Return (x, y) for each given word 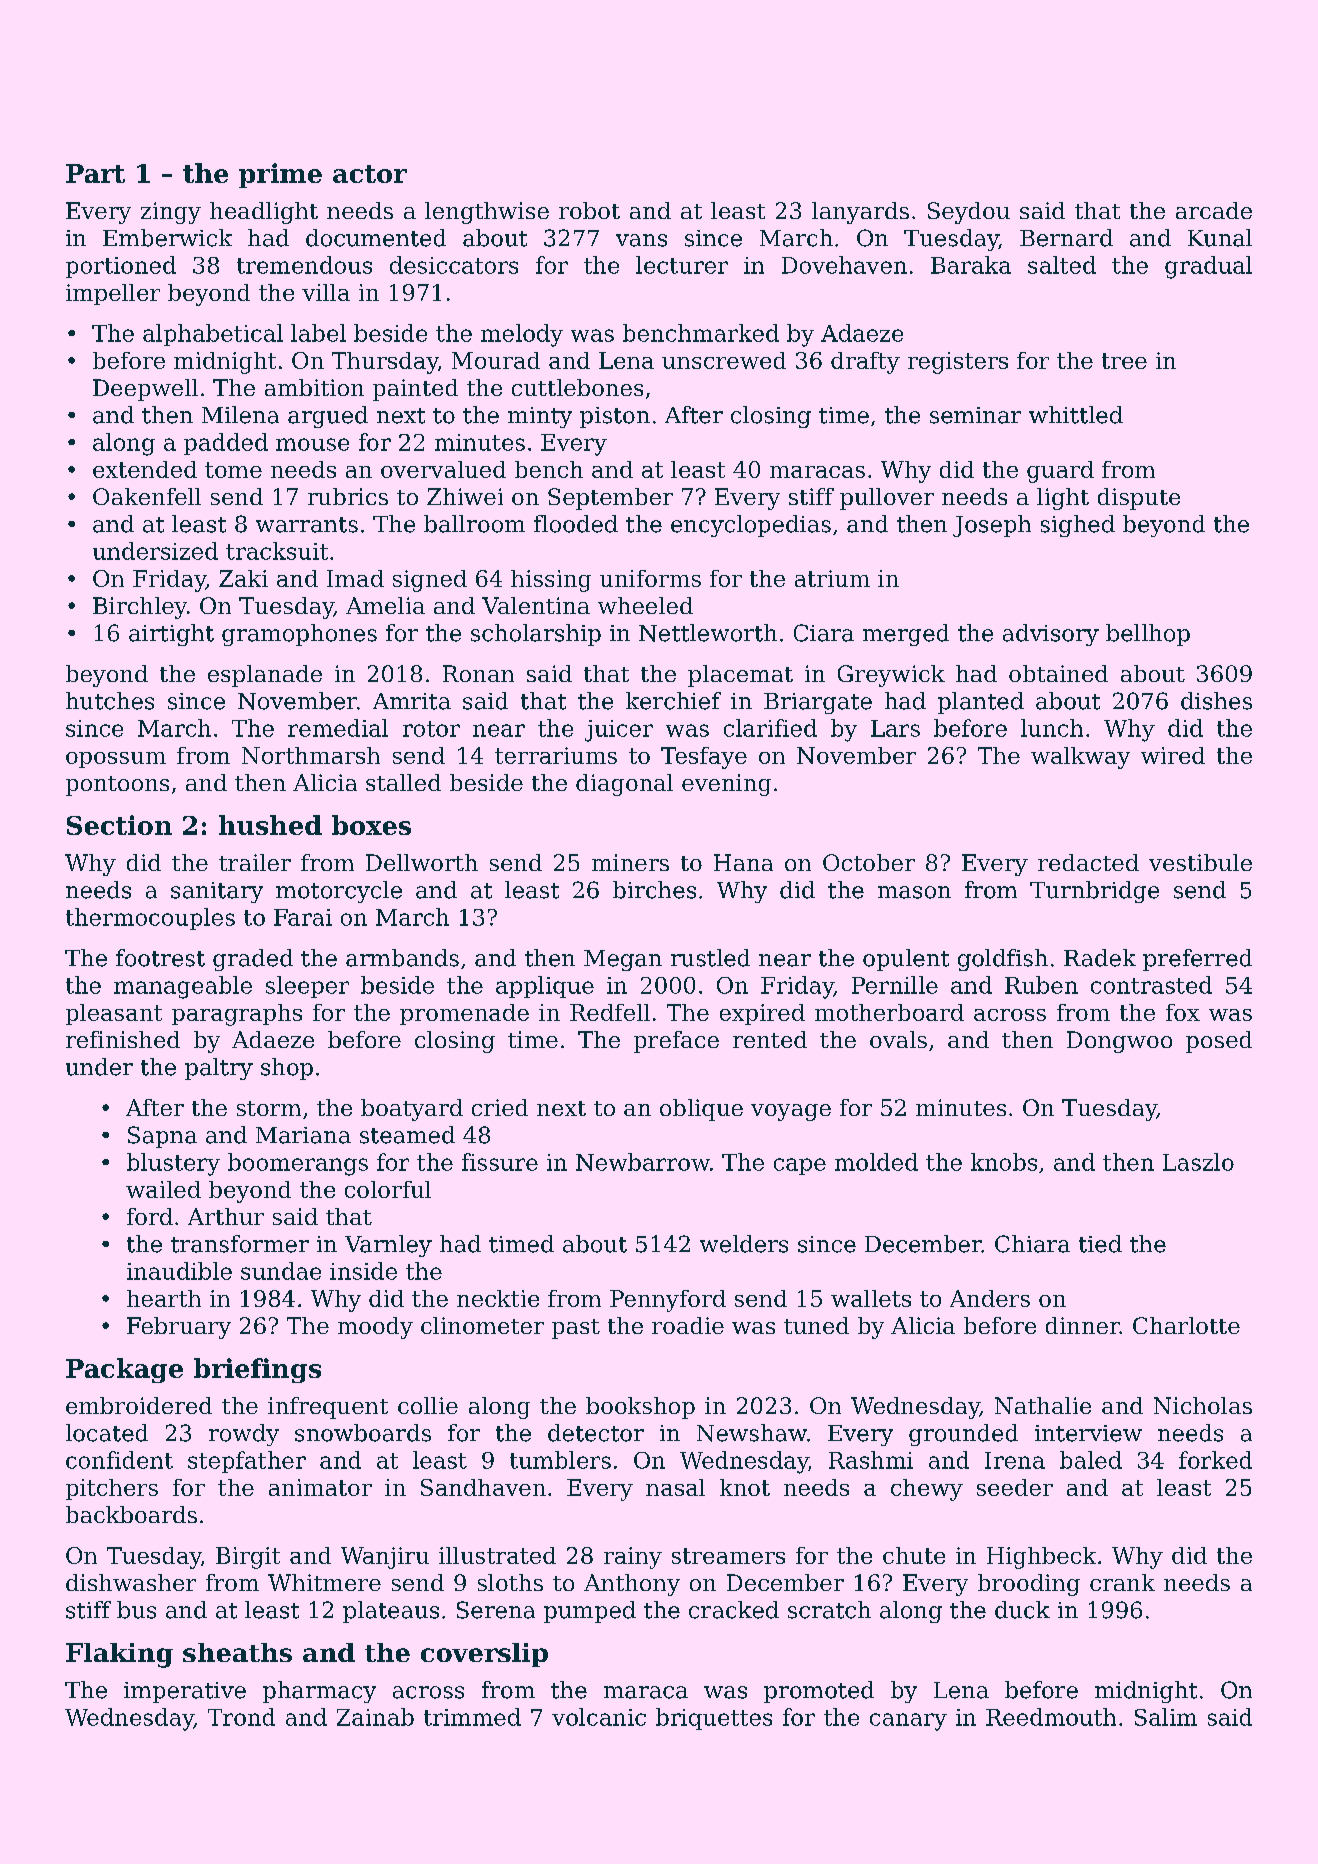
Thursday (385, 363)
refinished (123, 1039)
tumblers (560, 1460)
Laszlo (1198, 1162)
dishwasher (131, 1582)
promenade (464, 1014)
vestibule (1200, 862)
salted (1062, 265)
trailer (255, 862)
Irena (1015, 1460)
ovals (898, 1039)
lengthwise (487, 213)
